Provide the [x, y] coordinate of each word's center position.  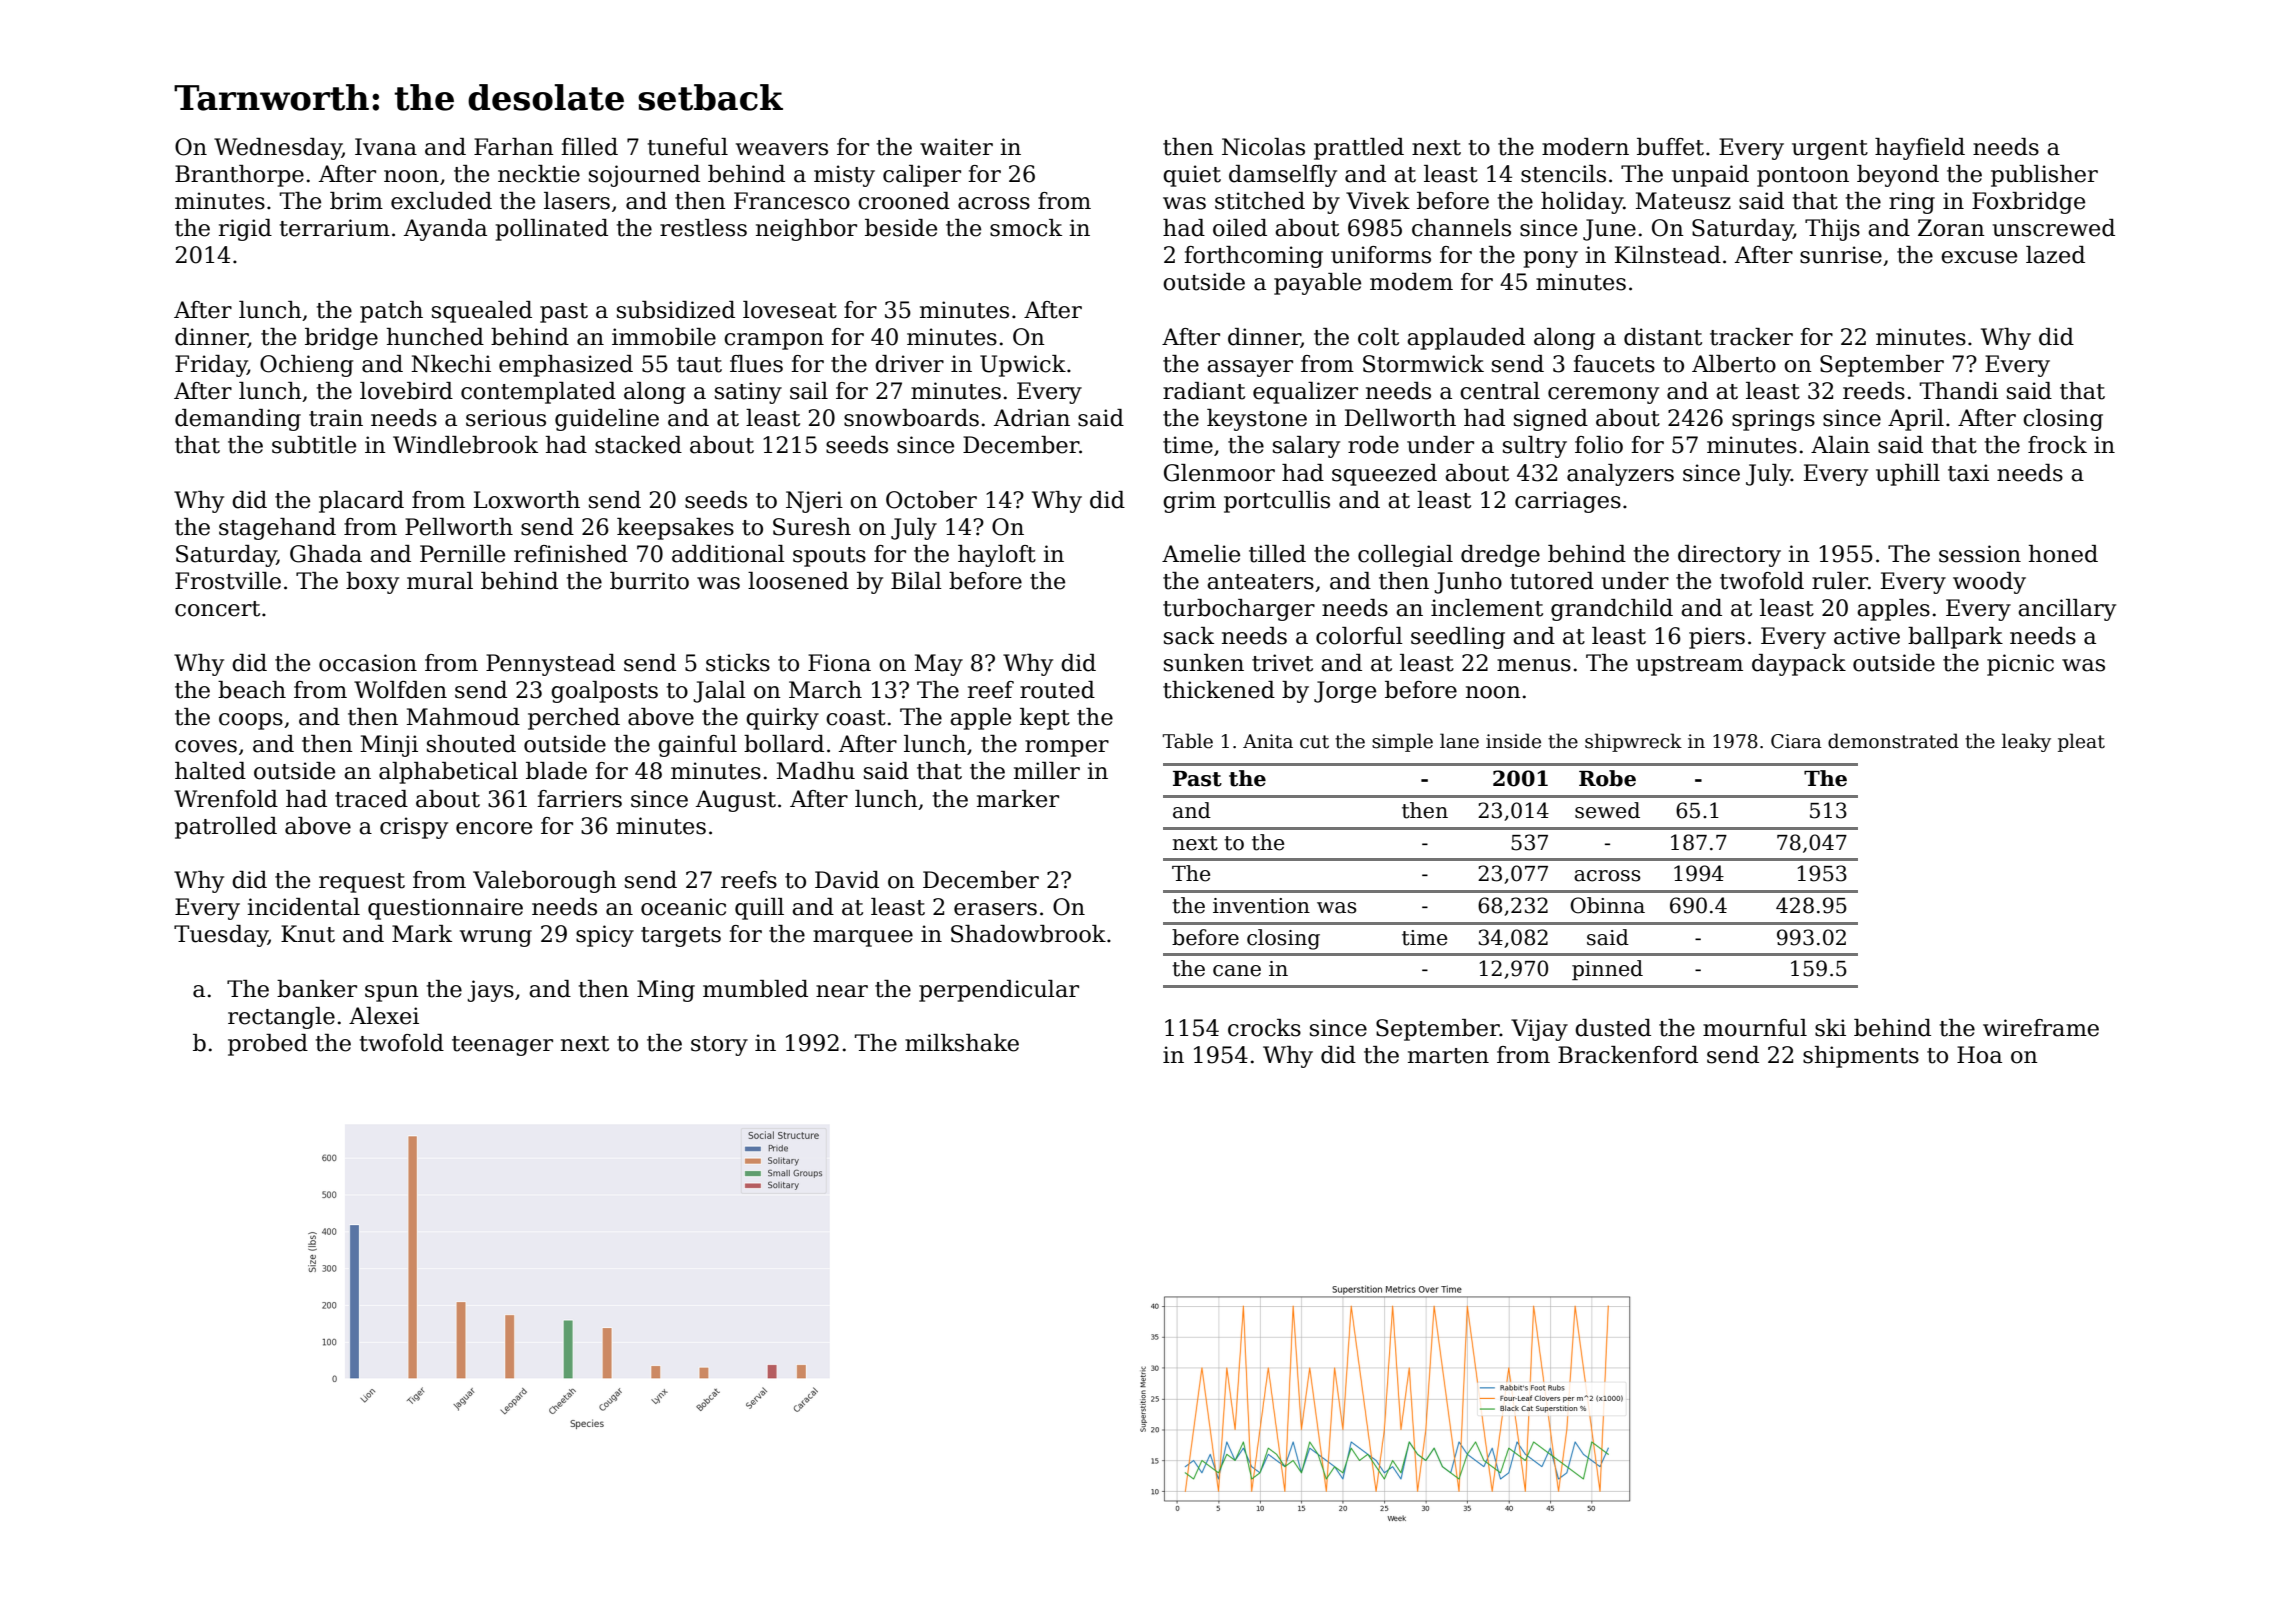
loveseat [790, 310]
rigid [245, 230]
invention [1261, 906]
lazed [2055, 255]
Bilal [916, 581]
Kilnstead [1668, 255]
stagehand [277, 529]
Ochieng [307, 366]
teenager [502, 1046]
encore [494, 828]
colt [1378, 337]
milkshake [962, 1043]
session [1980, 554]
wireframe [2041, 1028]
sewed [1607, 810]
